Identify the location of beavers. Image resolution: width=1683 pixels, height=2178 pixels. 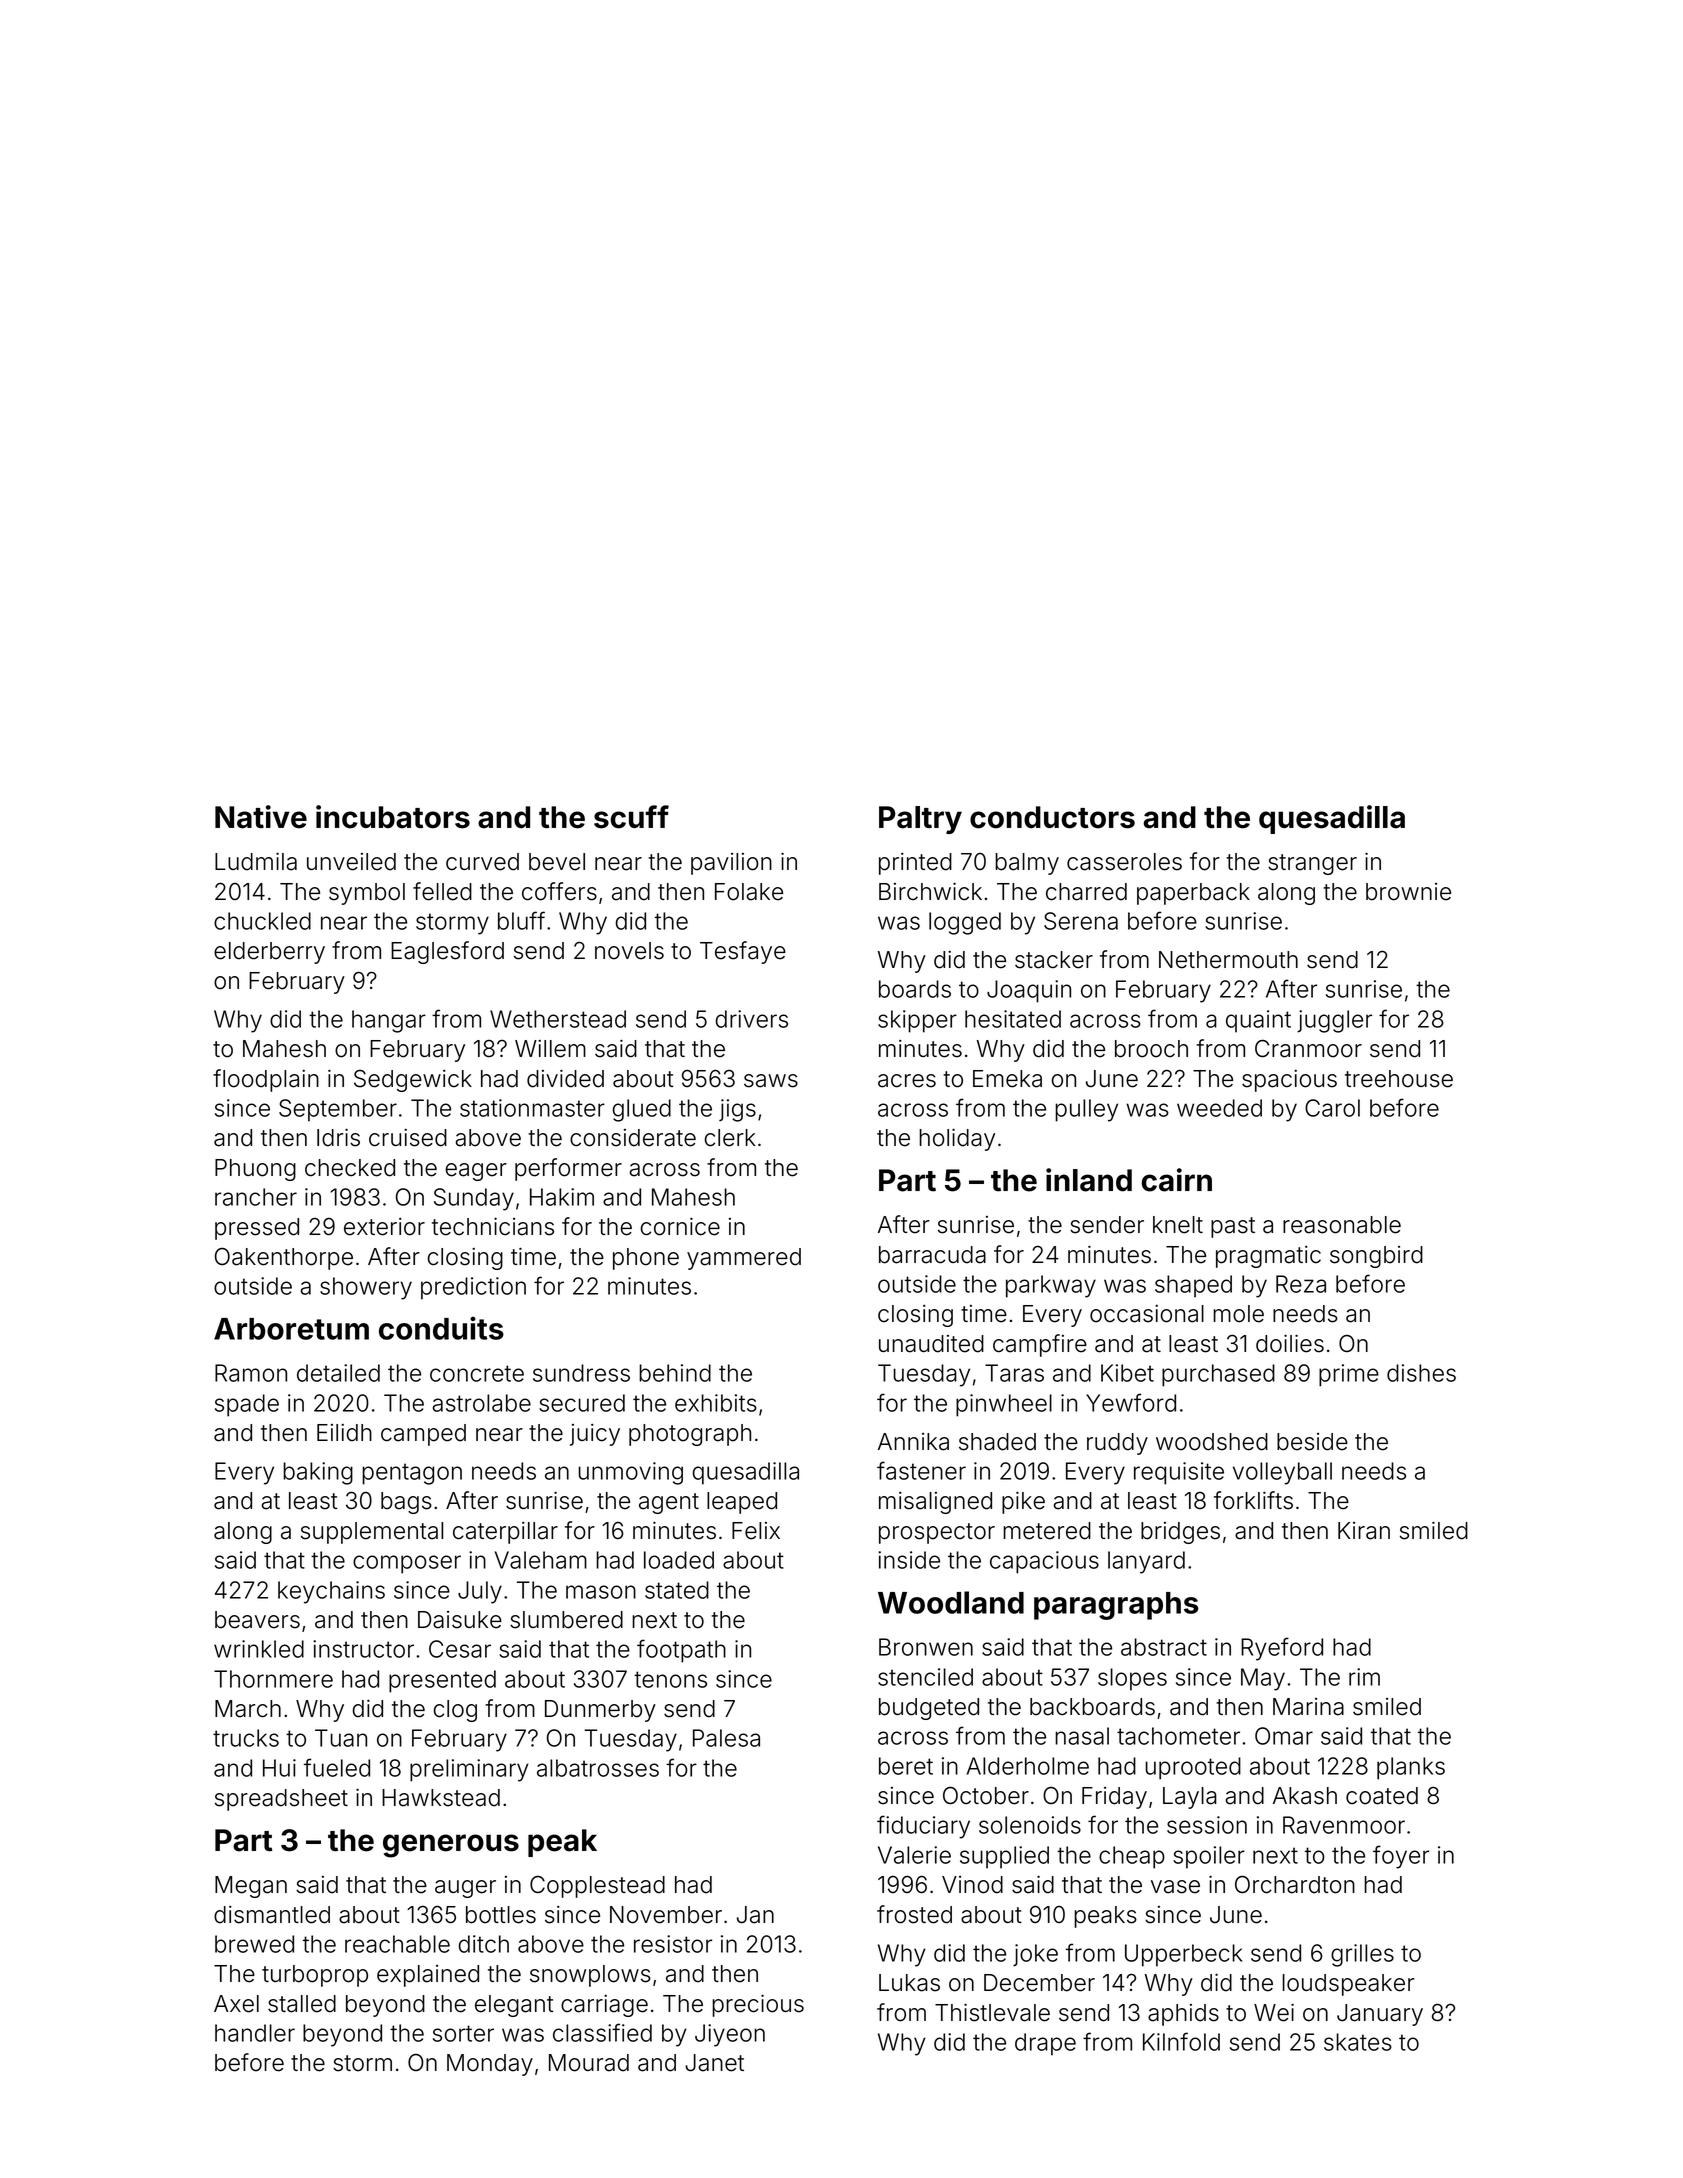
(257, 1620).
